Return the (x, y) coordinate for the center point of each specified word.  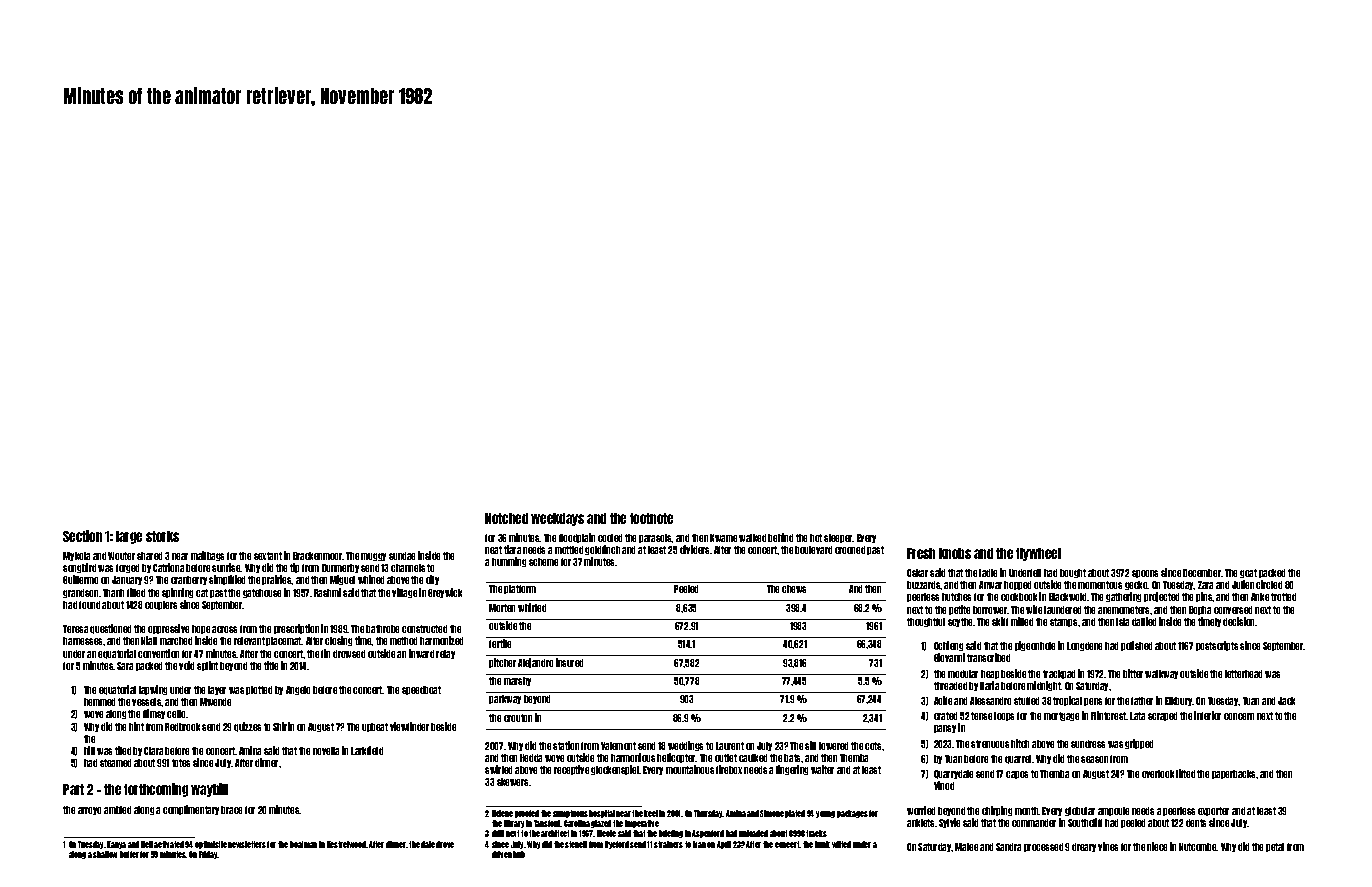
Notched (506, 518)
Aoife (943, 700)
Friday (208, 855)
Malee (966, 847)
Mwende (215, 702)
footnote (651, 518)
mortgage (1061, 716)
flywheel (1038, 554)
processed (1043, 847)
